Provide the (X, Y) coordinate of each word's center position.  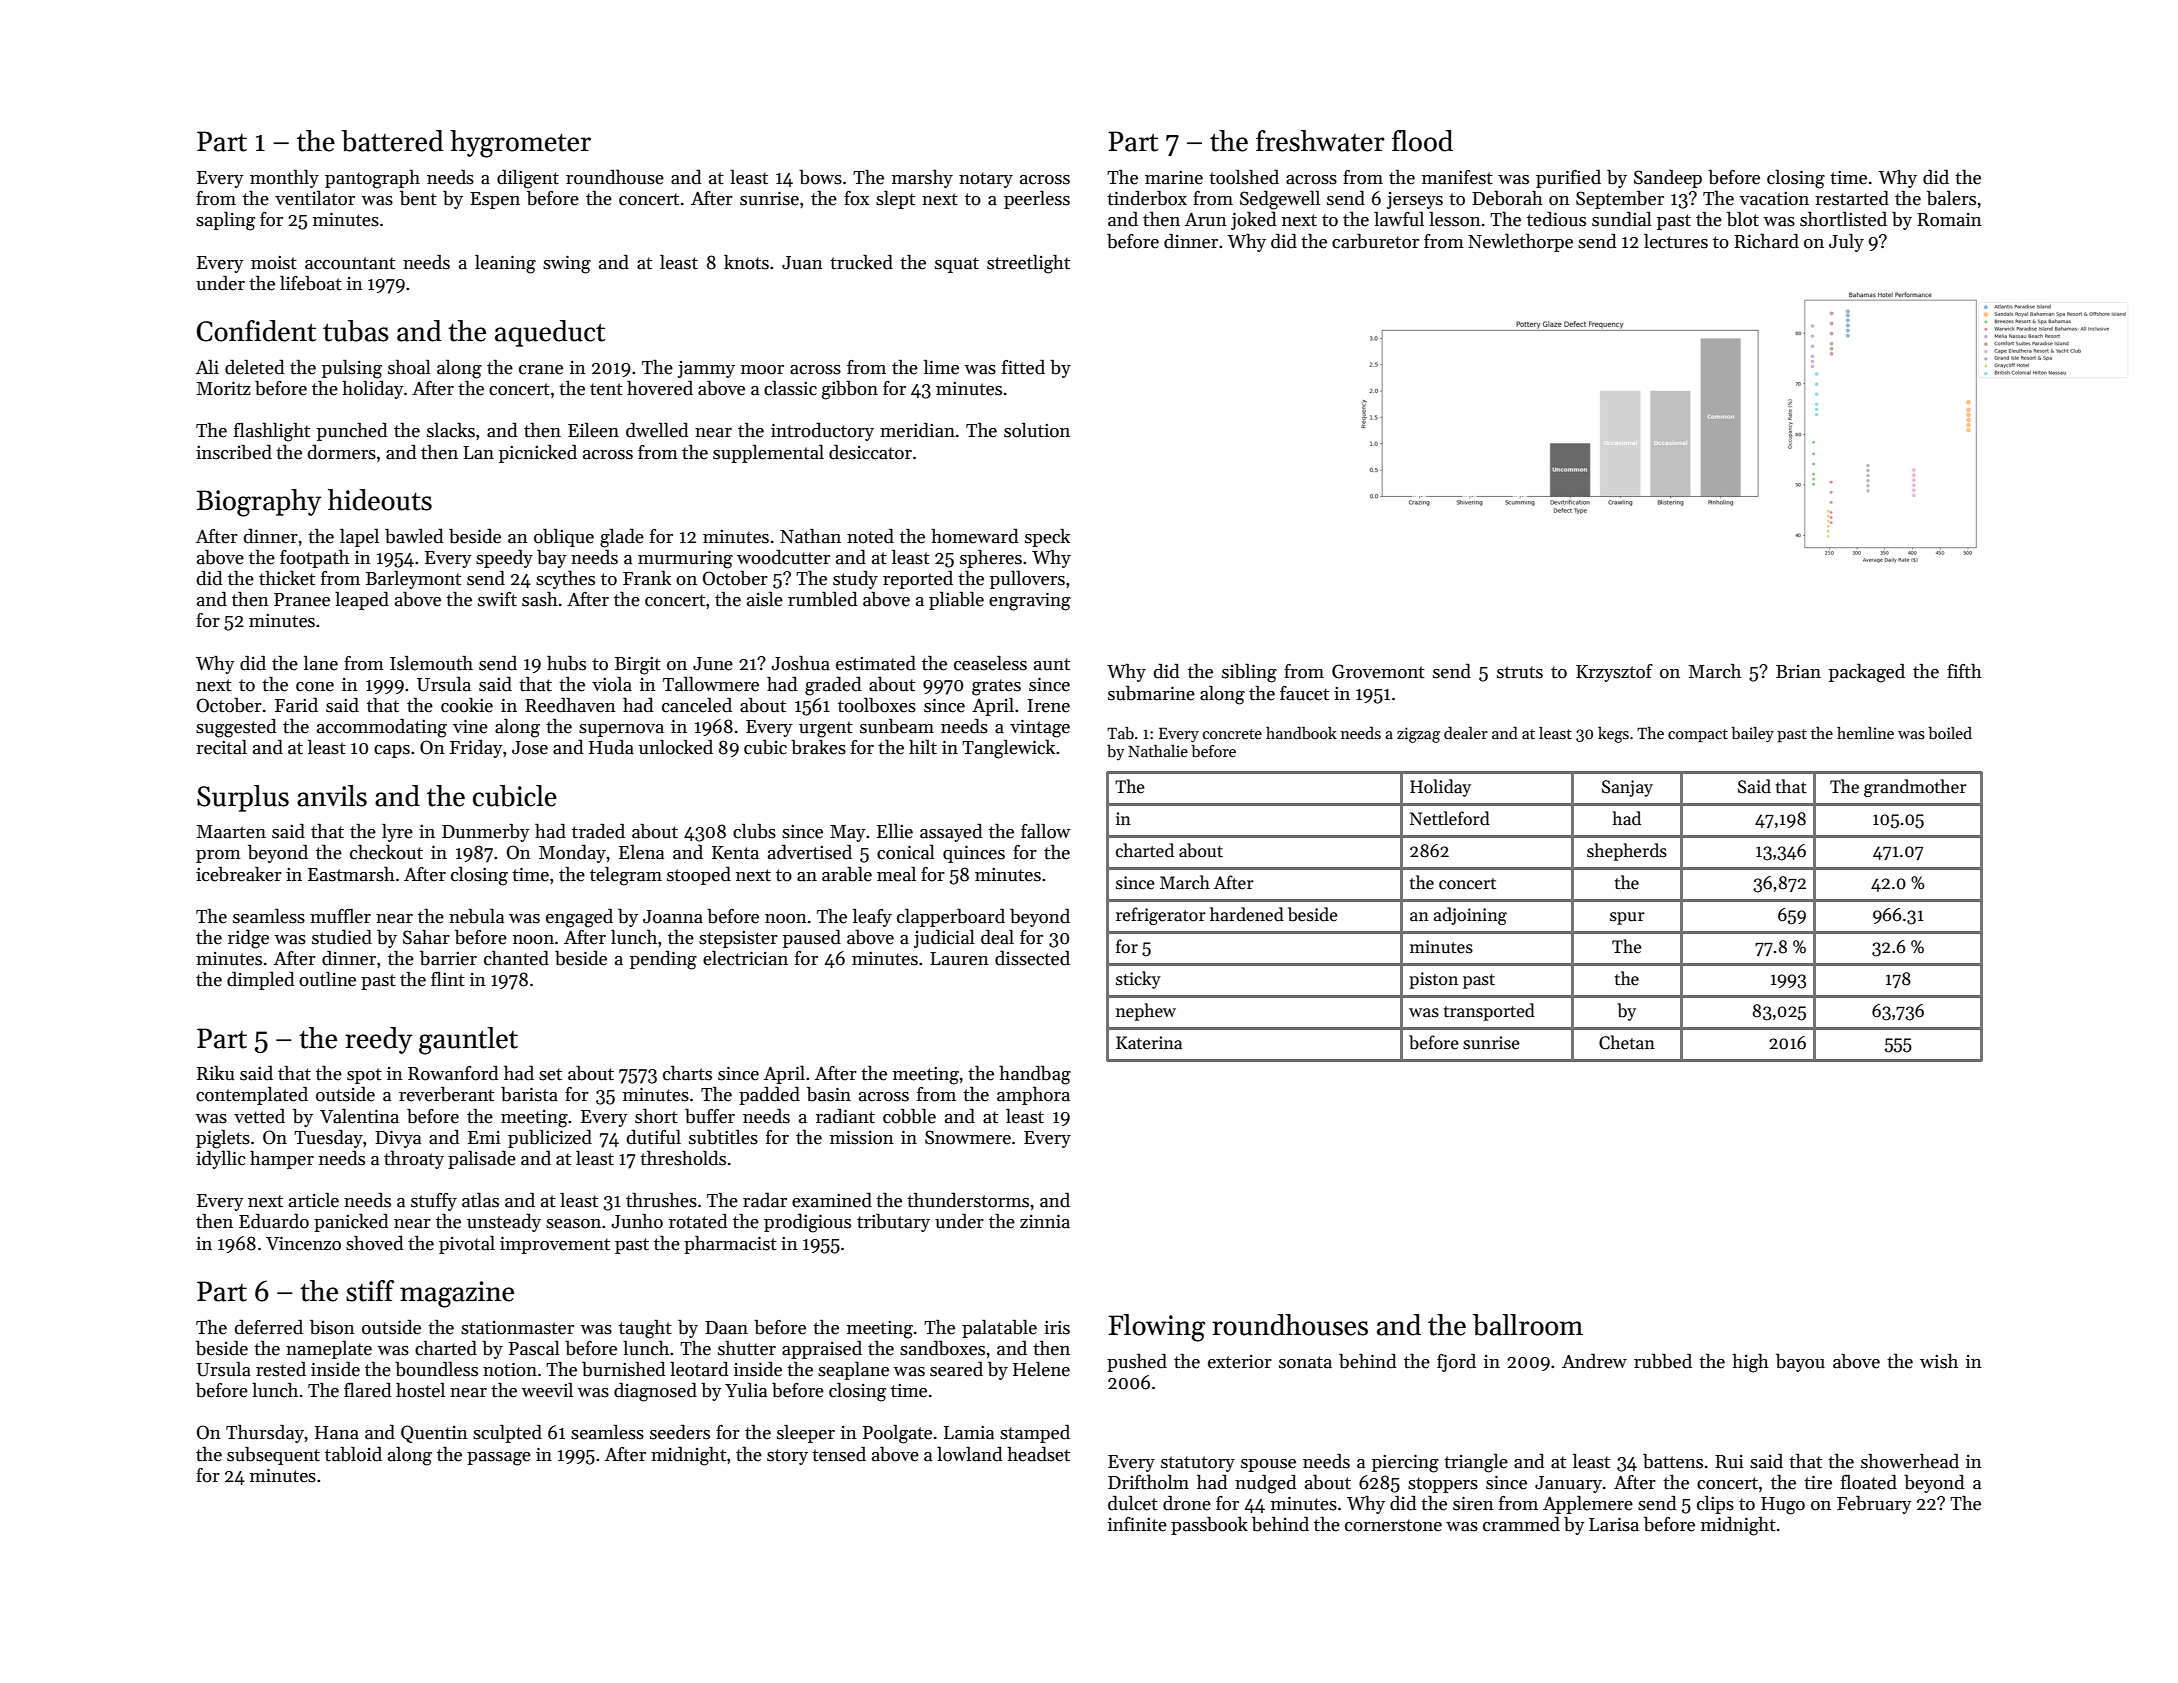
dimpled (260, 980)
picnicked (538, 453)
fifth (1964, 671)
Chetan (1627, 1042)
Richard (1766, 241)
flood (1422, 141)
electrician (745, 958)
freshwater (1320, 141)
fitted (1023, 367)
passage (499, 1459)
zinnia (1045, 1221)
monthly (284, 178)
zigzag (1418, 735)
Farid (296, 705)
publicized (550, 1138)
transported (1489, 1012)
